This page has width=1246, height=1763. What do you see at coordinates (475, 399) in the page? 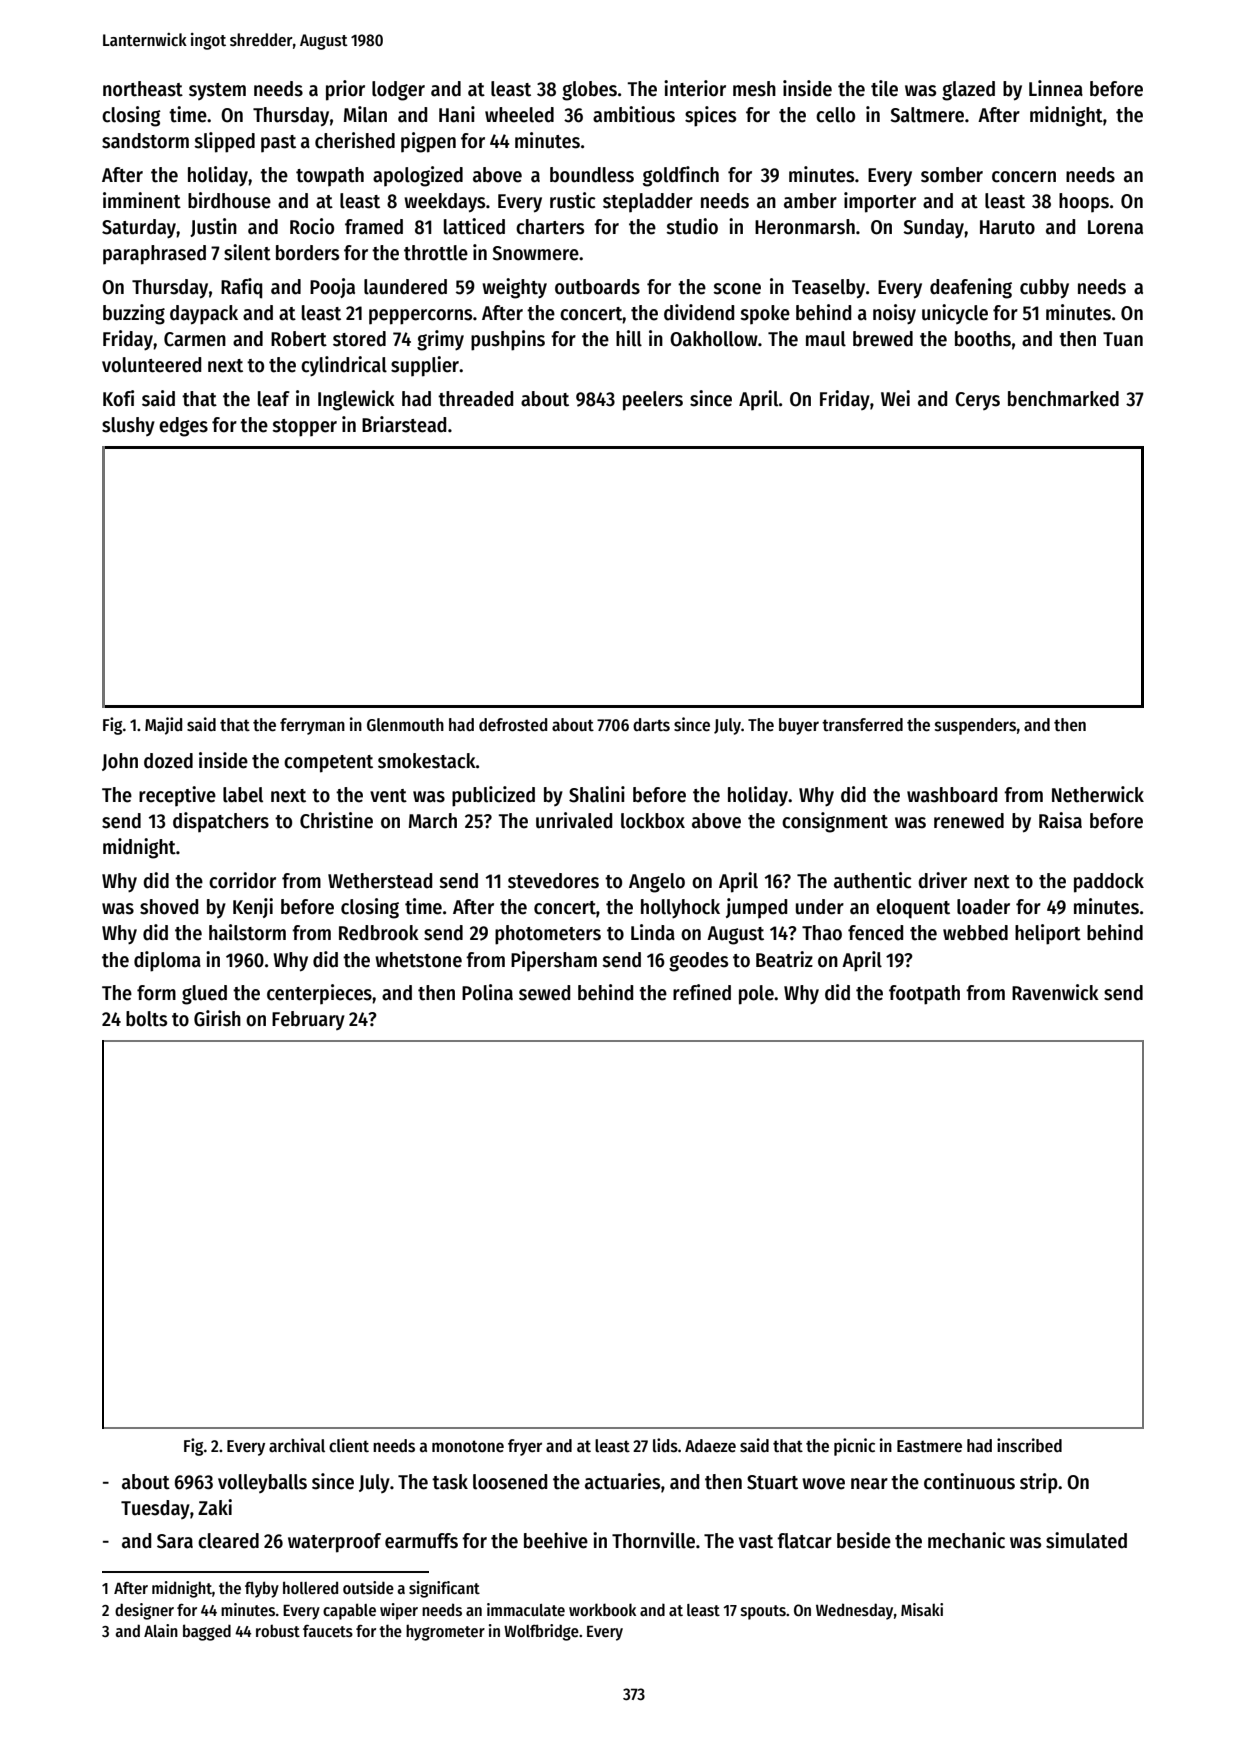
I see `threaded` at bounding box center [475, 399].
